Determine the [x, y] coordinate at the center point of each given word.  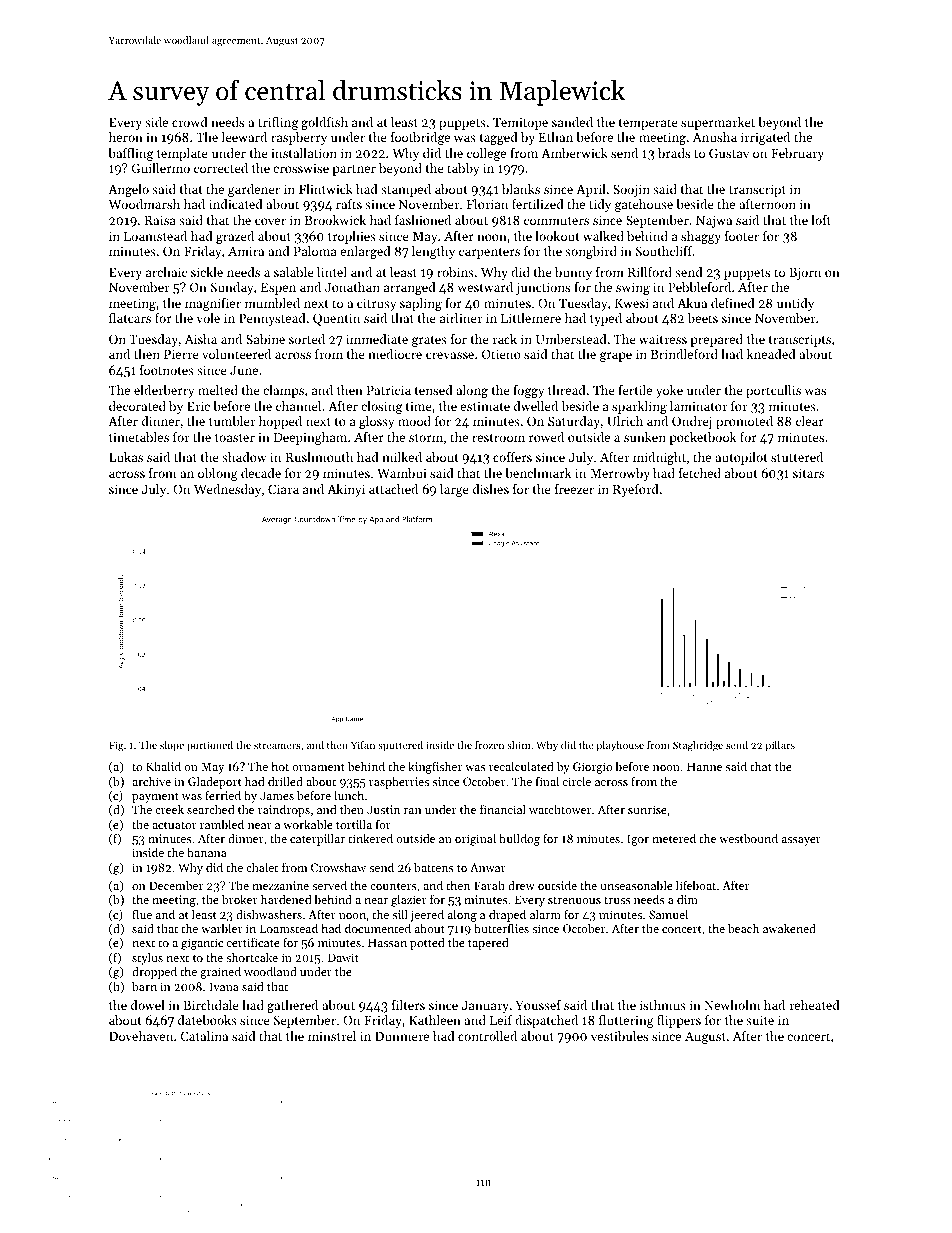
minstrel [332, 1036]
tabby [463, 169]
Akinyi [346, 490]
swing [633, 289]
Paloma [315, 251]
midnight [659, 458]
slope [172, 746]
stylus [147, 959]
